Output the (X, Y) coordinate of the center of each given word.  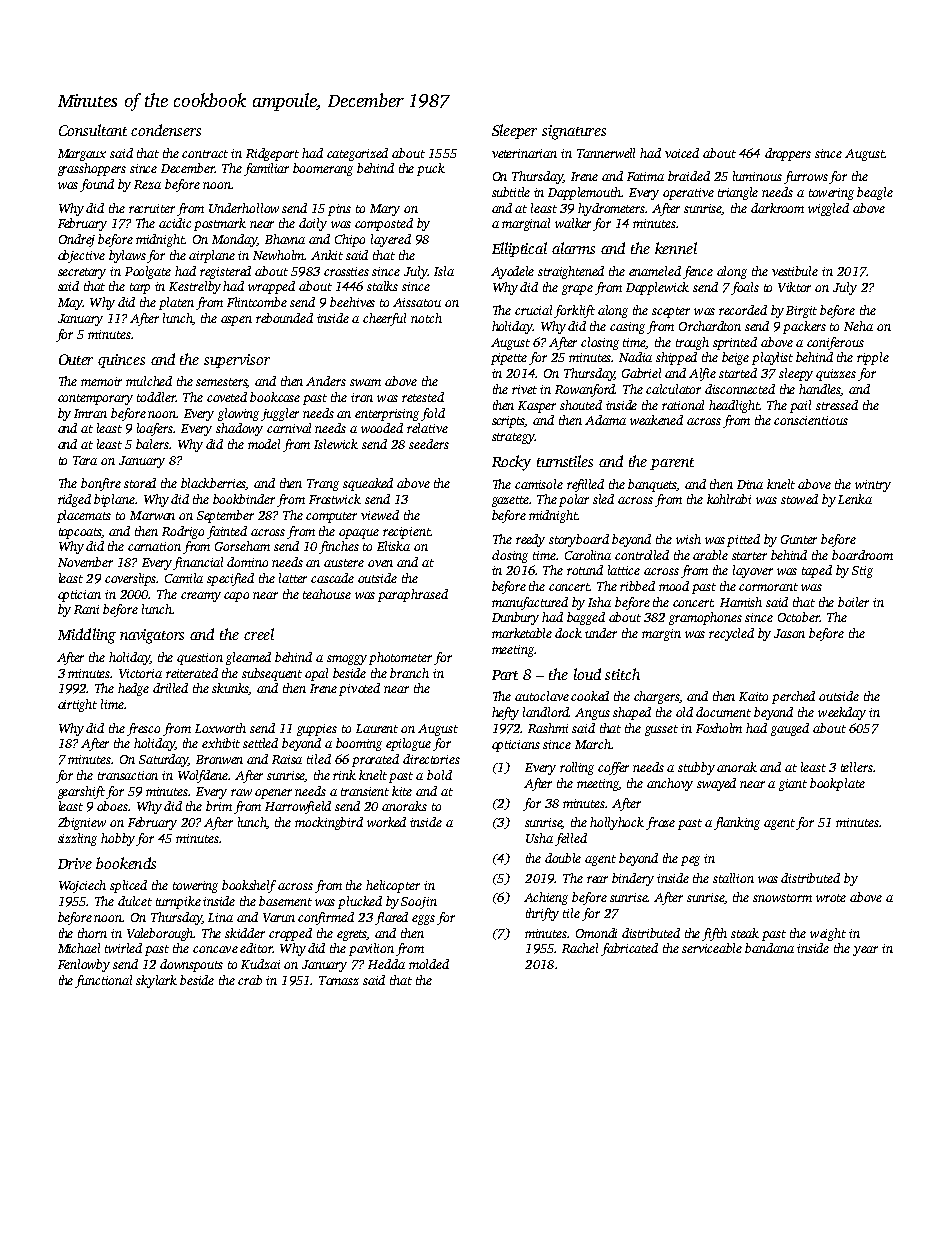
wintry (873, 486)
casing (627, 328)
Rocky (511, 463)
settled (260, 743)
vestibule (795, 271)
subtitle (511, 192)
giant (793, 785)
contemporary (95, 399)
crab (250, 980)
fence (698, 272)
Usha (539, 838)
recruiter (152, 208)
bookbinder (244, 499)
